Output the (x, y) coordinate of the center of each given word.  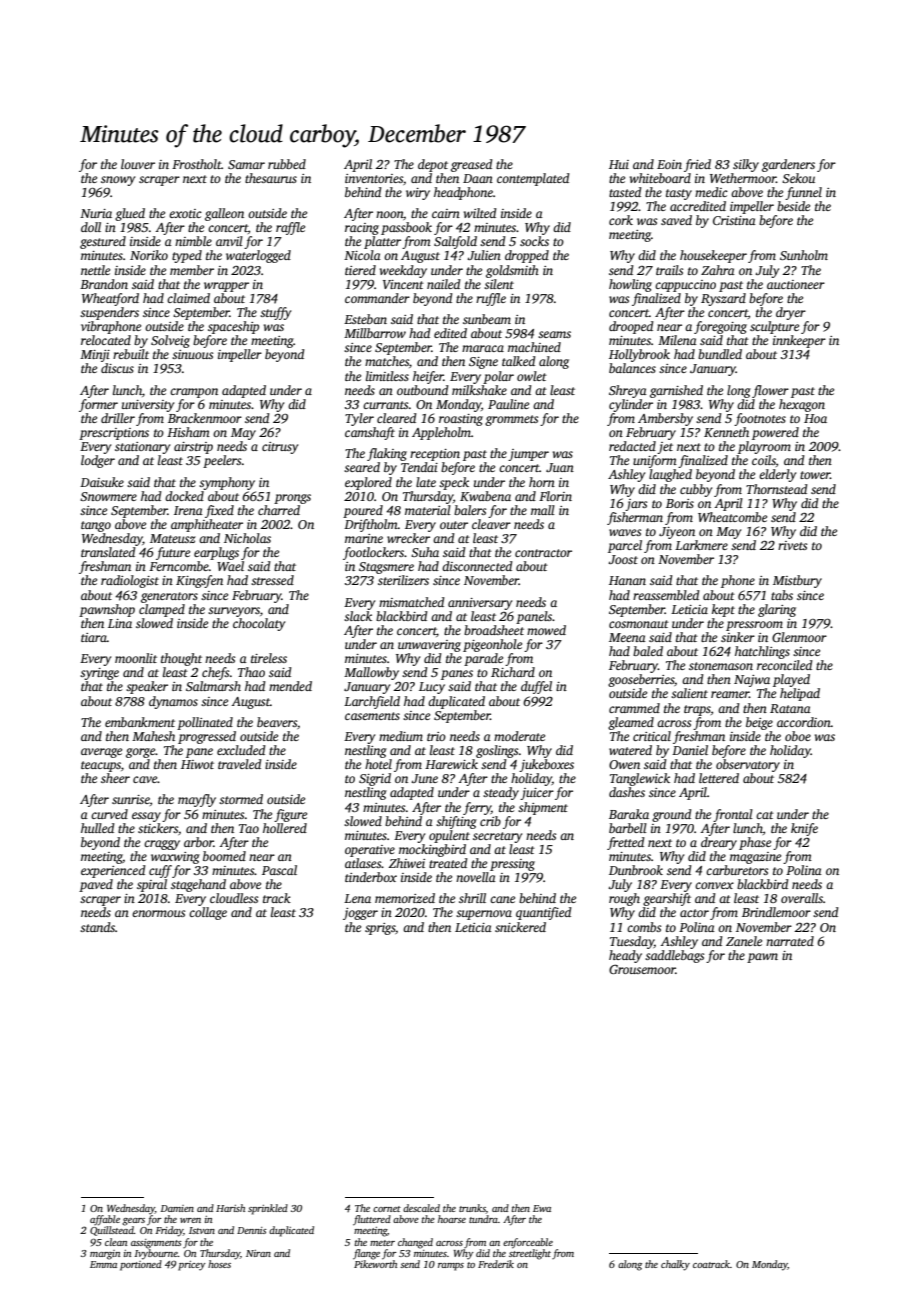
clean (116, 1242)
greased (472, 165)
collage (208, 913)
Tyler (359, 419)
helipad (800, 694)
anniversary (480, 604)
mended (290, 686)
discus (117, 368)
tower (815, 475)
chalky (675, 1265)
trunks (472, 1208)
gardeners (788, 165)
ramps (451, 1267)
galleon (224, 214)
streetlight (530, 1254)
